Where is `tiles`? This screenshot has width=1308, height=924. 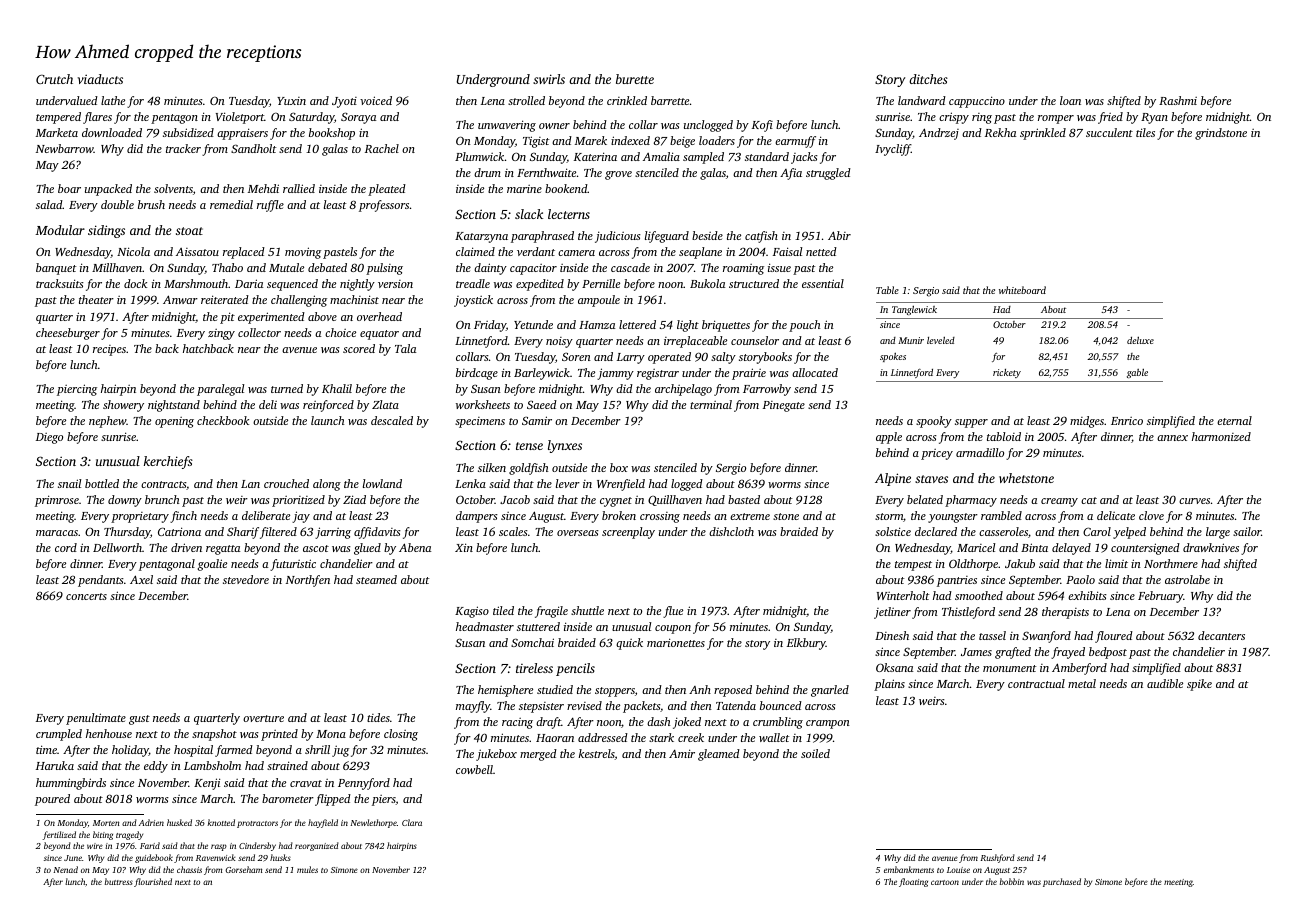
tiles is located at coordinates (1145, 132).
